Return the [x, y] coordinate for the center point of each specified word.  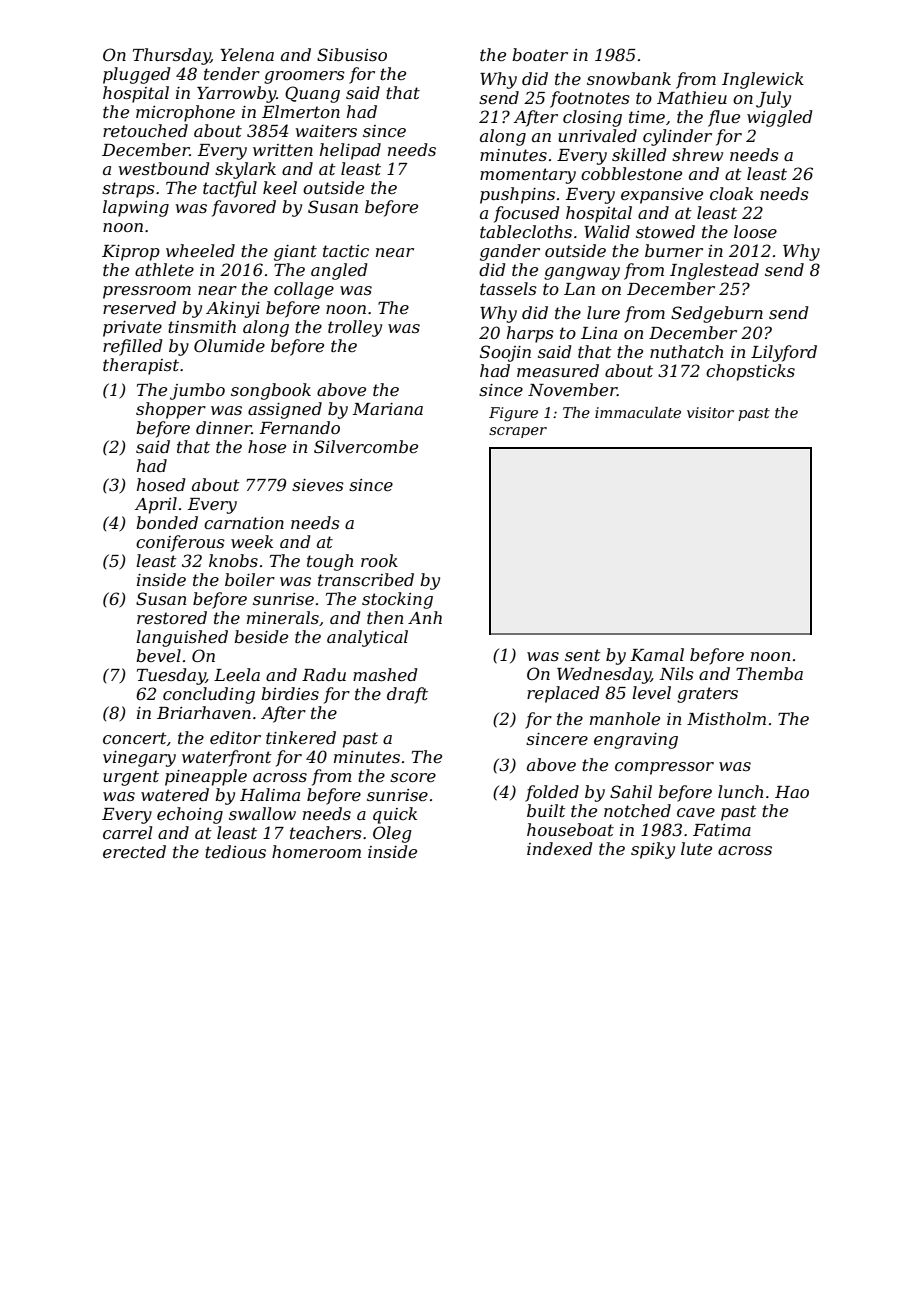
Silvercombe [366, 446]
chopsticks [750, 372]
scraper [518, 432]
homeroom [316, 851]
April [156, 505]
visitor [710, 412]
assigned [285, 410]
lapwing [136, 208]
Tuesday [171, 676]
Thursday [172, 56]
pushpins [517, 195]
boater [540, 54]
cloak [731, 193]
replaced [563, 694]
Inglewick [763, 80]
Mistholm [726, 718]
